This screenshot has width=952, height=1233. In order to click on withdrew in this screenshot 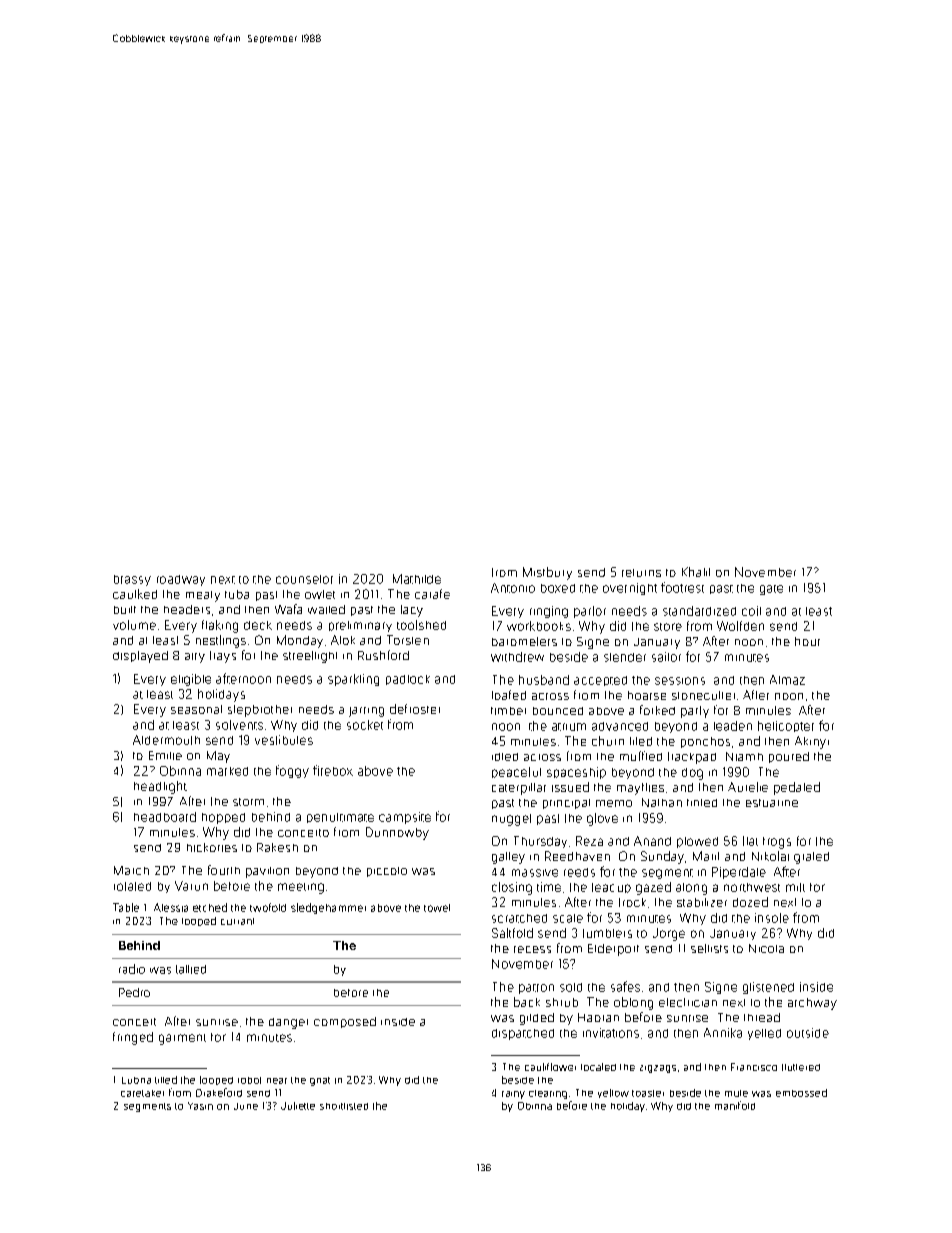, I will do `click(517, 657)`.
